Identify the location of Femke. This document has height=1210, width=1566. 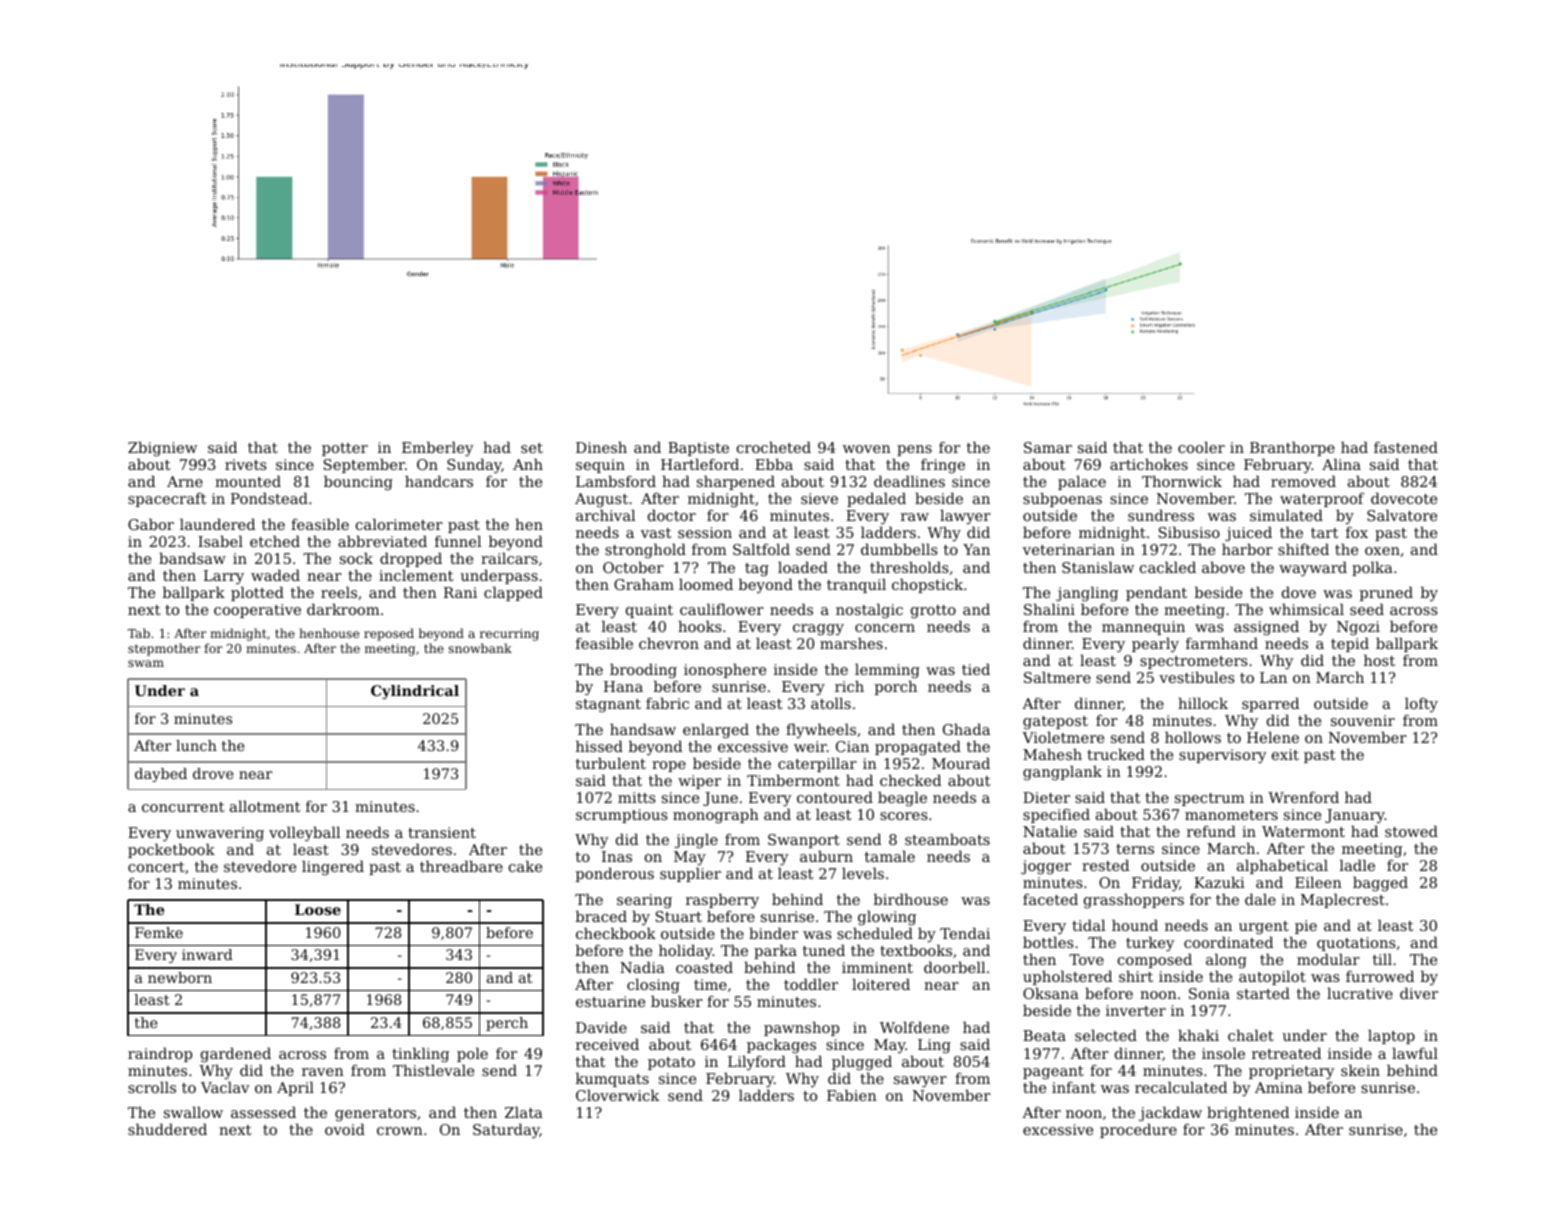
(159, 932).
